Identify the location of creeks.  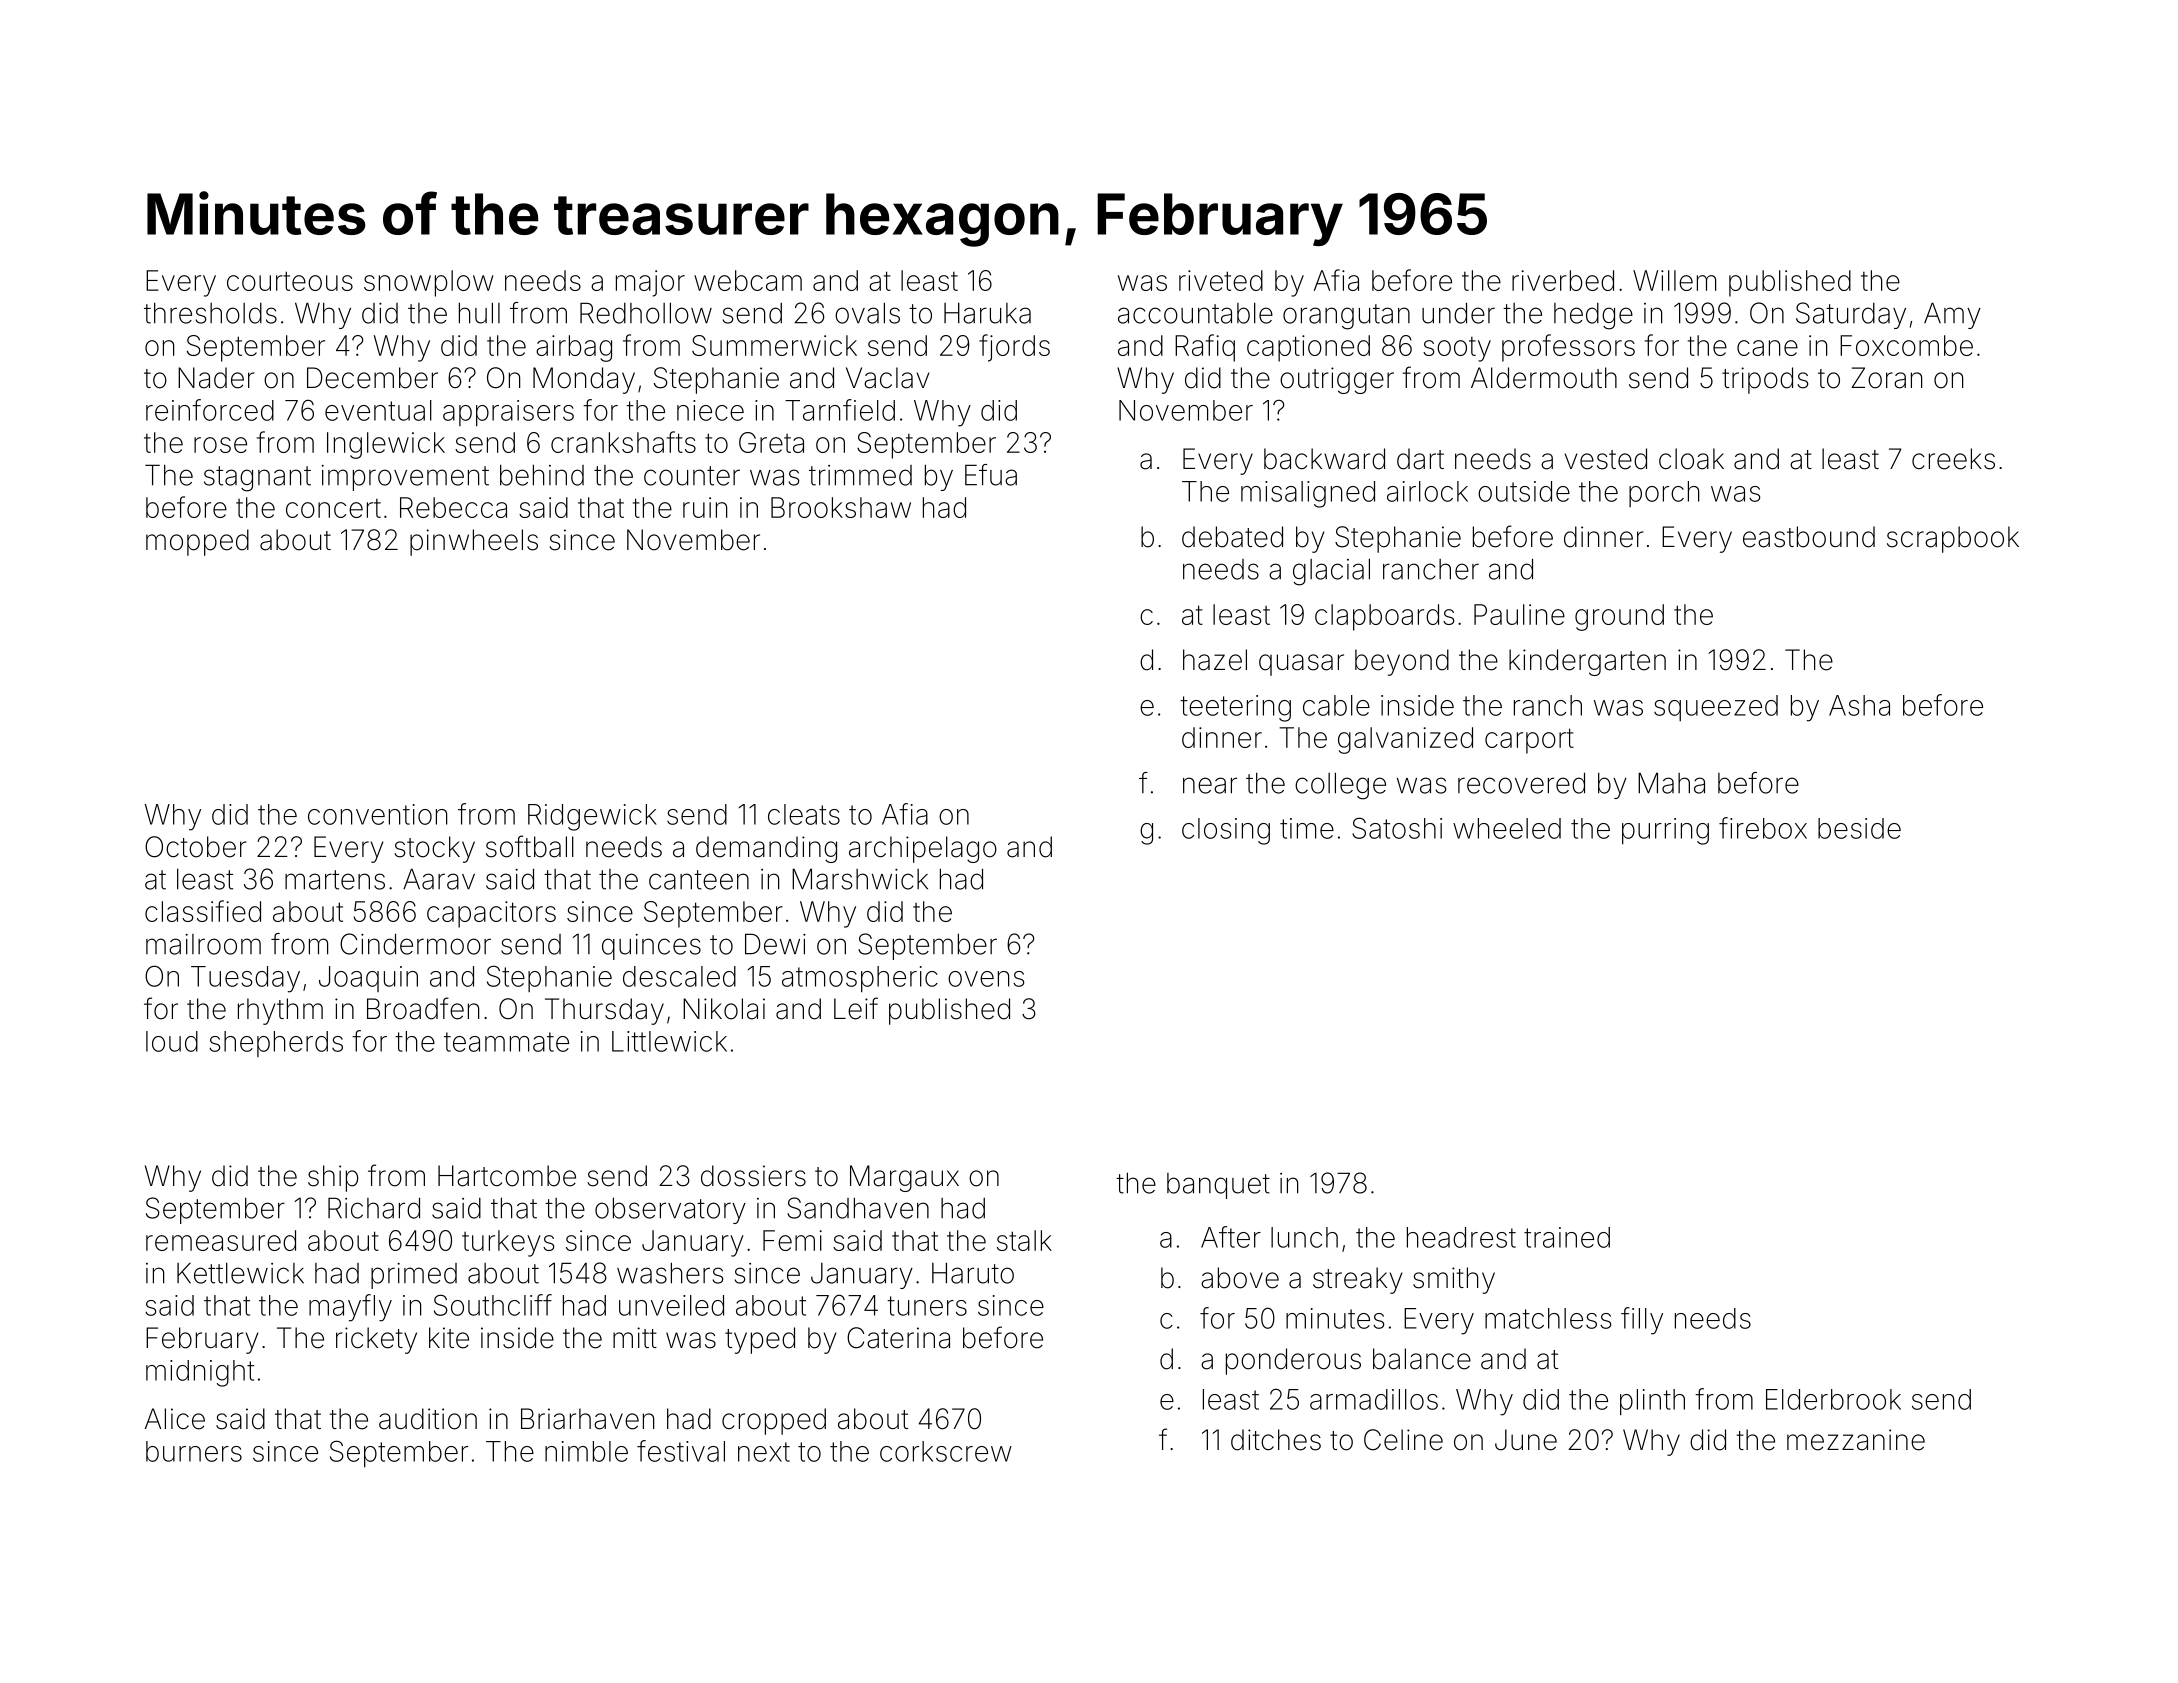
(1953, 459).
